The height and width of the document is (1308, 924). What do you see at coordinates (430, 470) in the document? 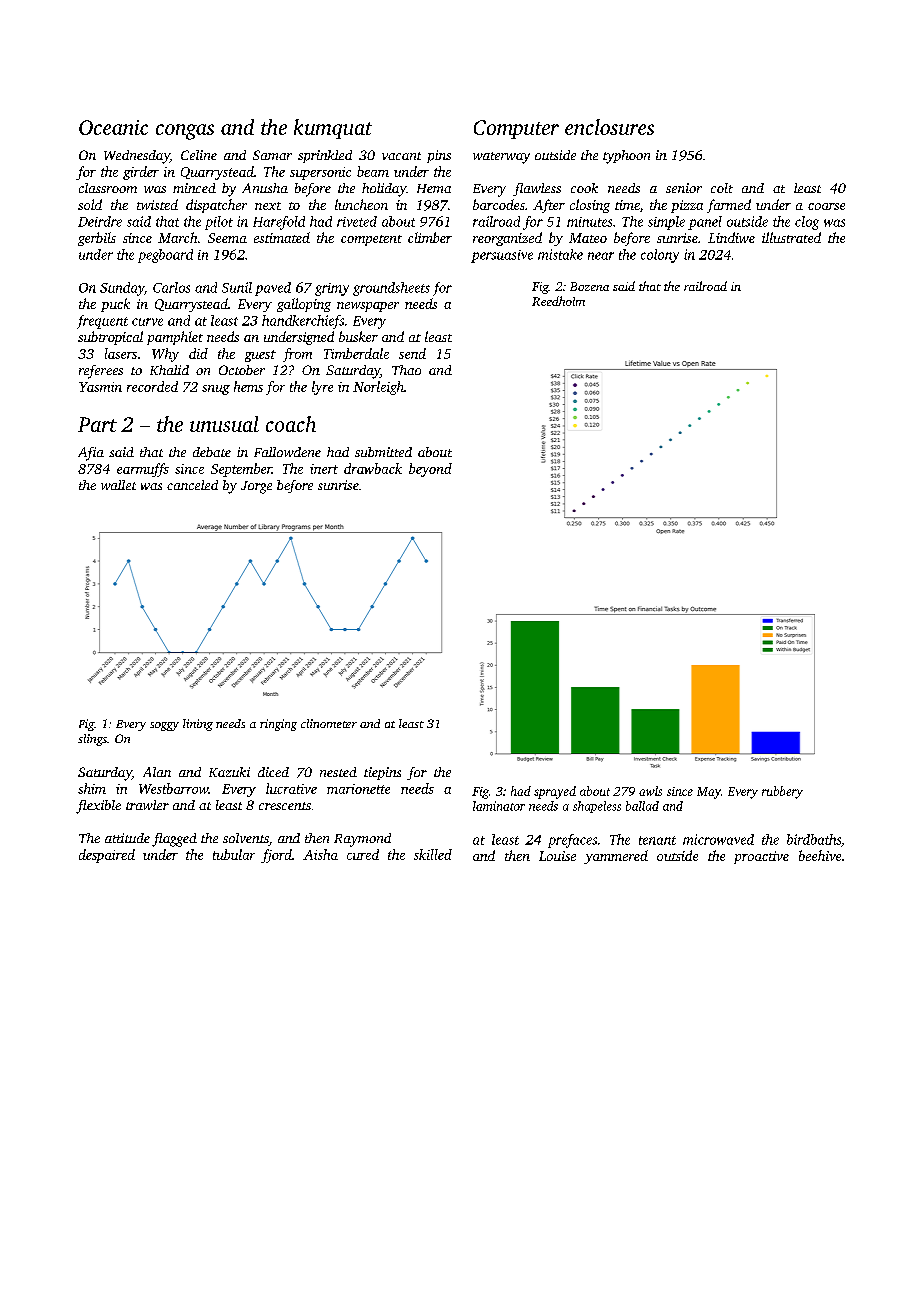
I see `beyond` at bounding box center [430, 470].
